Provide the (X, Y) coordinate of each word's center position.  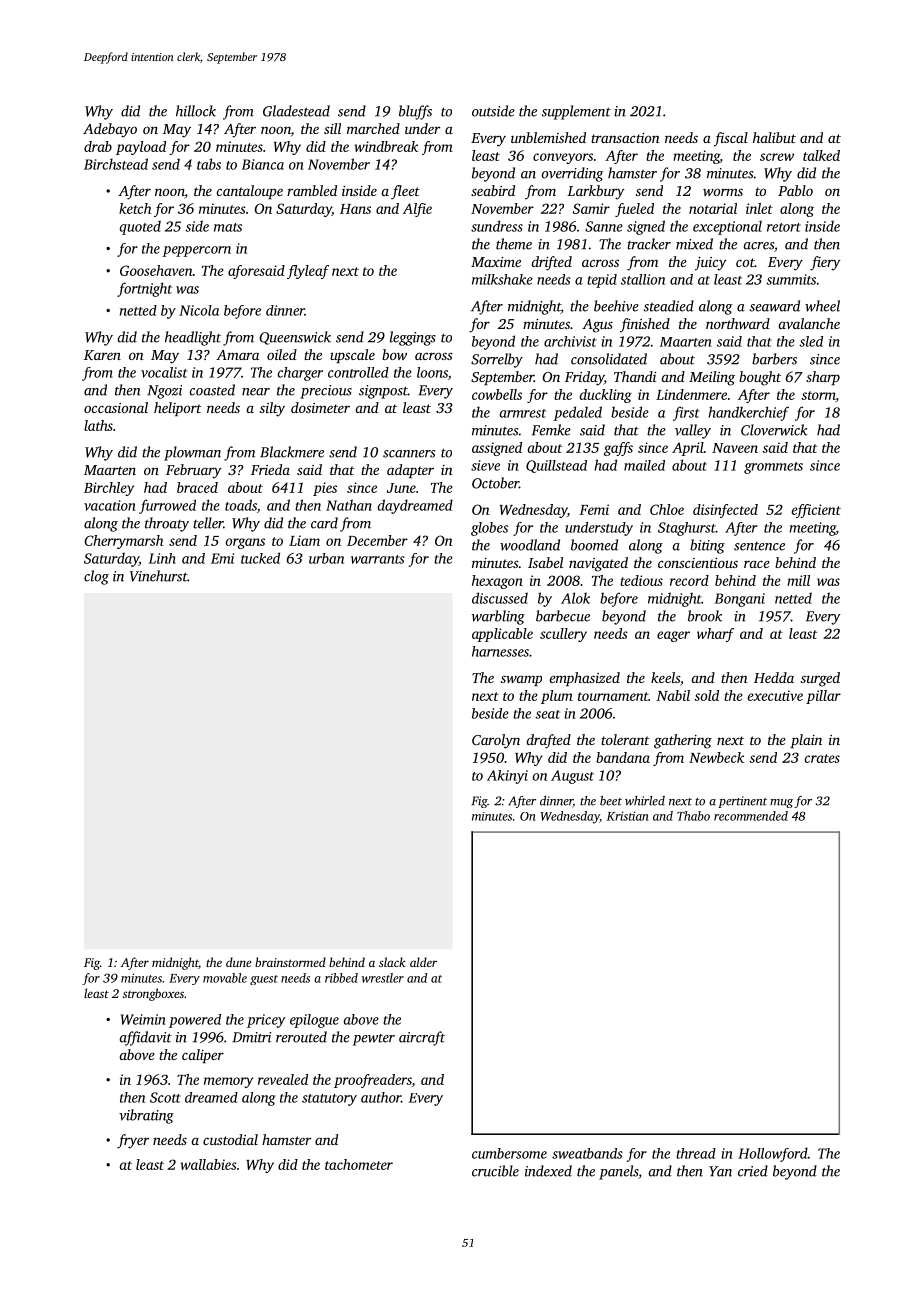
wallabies (208, 1164)
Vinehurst (158, 576)
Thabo (693, 816)
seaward (775, 306)
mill (798, 580)
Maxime (496, 262)
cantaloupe (249, 192)
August (572, 777)
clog (96, 577)
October (495, 483)
